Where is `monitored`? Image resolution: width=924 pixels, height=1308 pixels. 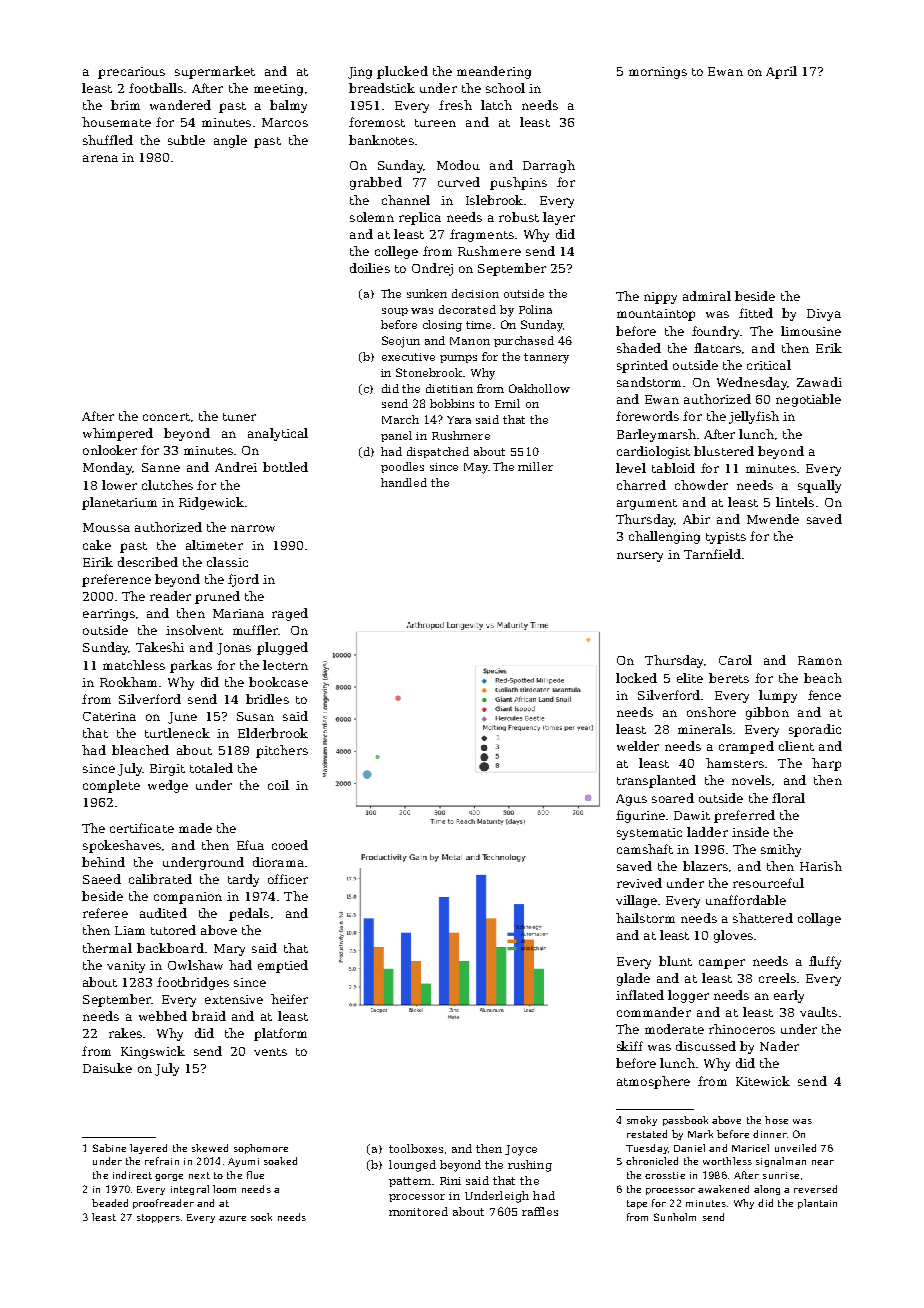 monitored is located at coordinates (418, 1211).
